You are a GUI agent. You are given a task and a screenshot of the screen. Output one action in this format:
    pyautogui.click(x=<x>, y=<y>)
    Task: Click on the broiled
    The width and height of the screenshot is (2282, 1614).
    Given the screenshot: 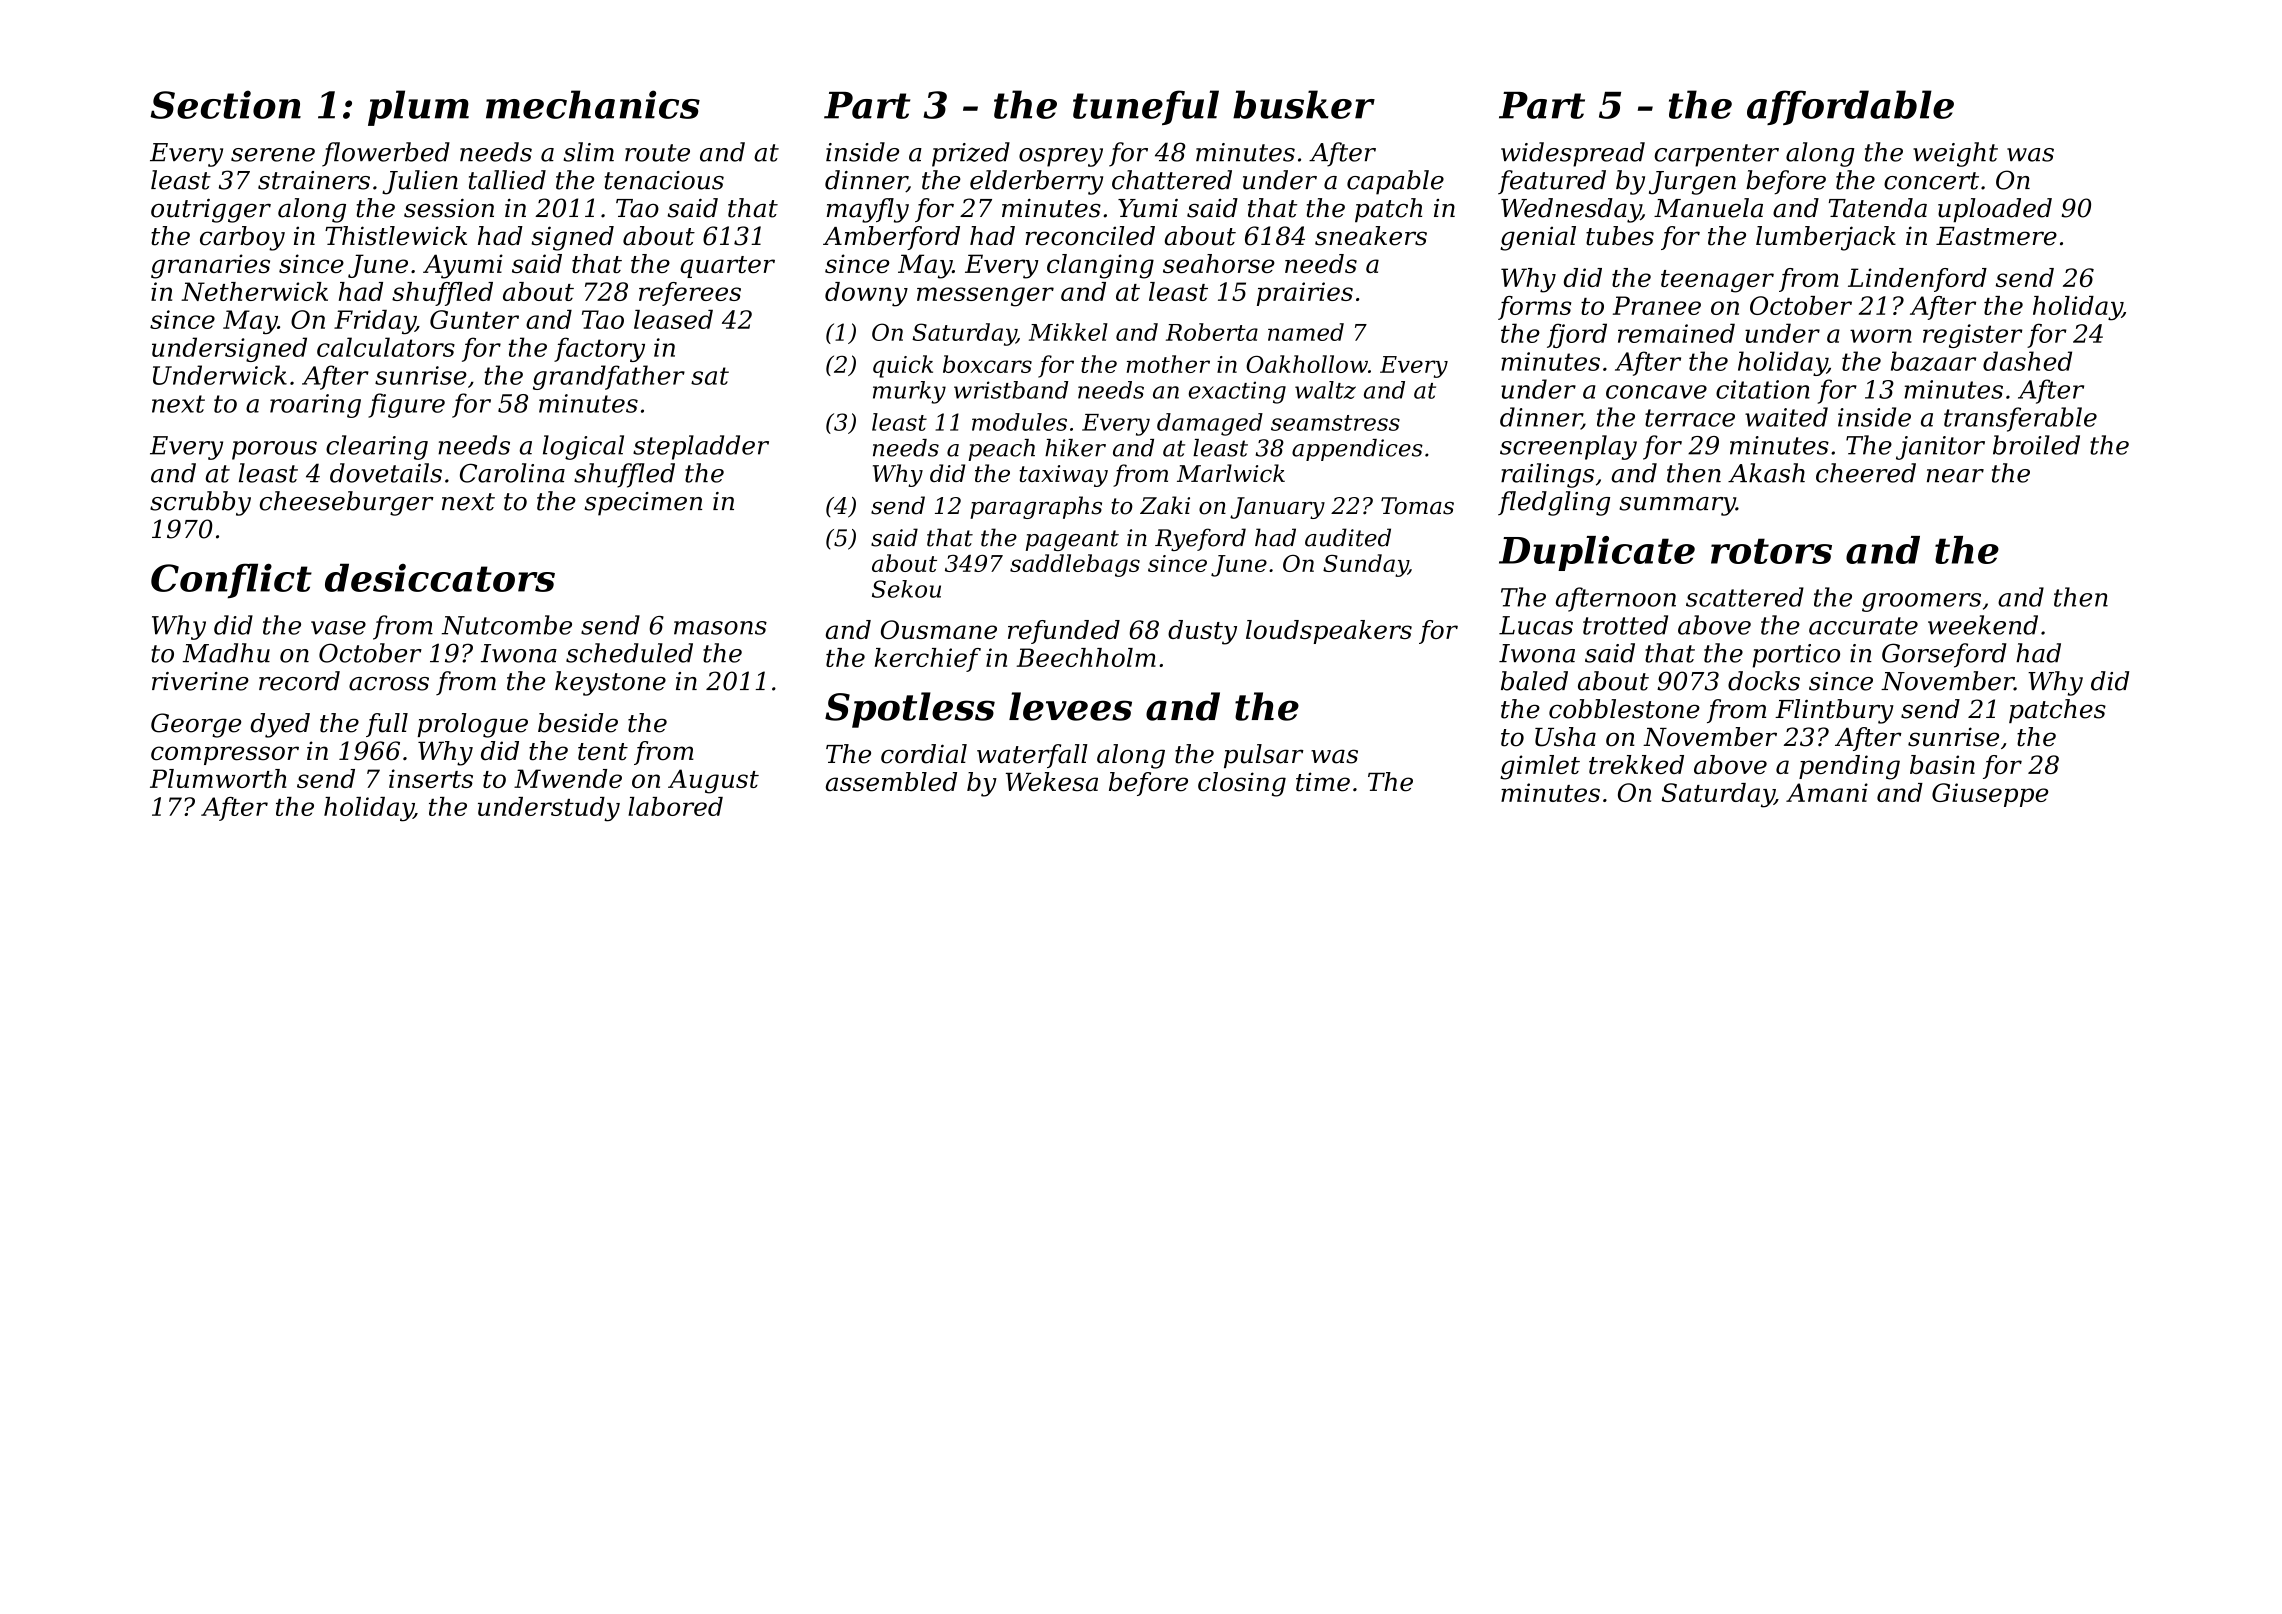 What is the action you would take?
    pyautogui.click(x=2036, y=445)
